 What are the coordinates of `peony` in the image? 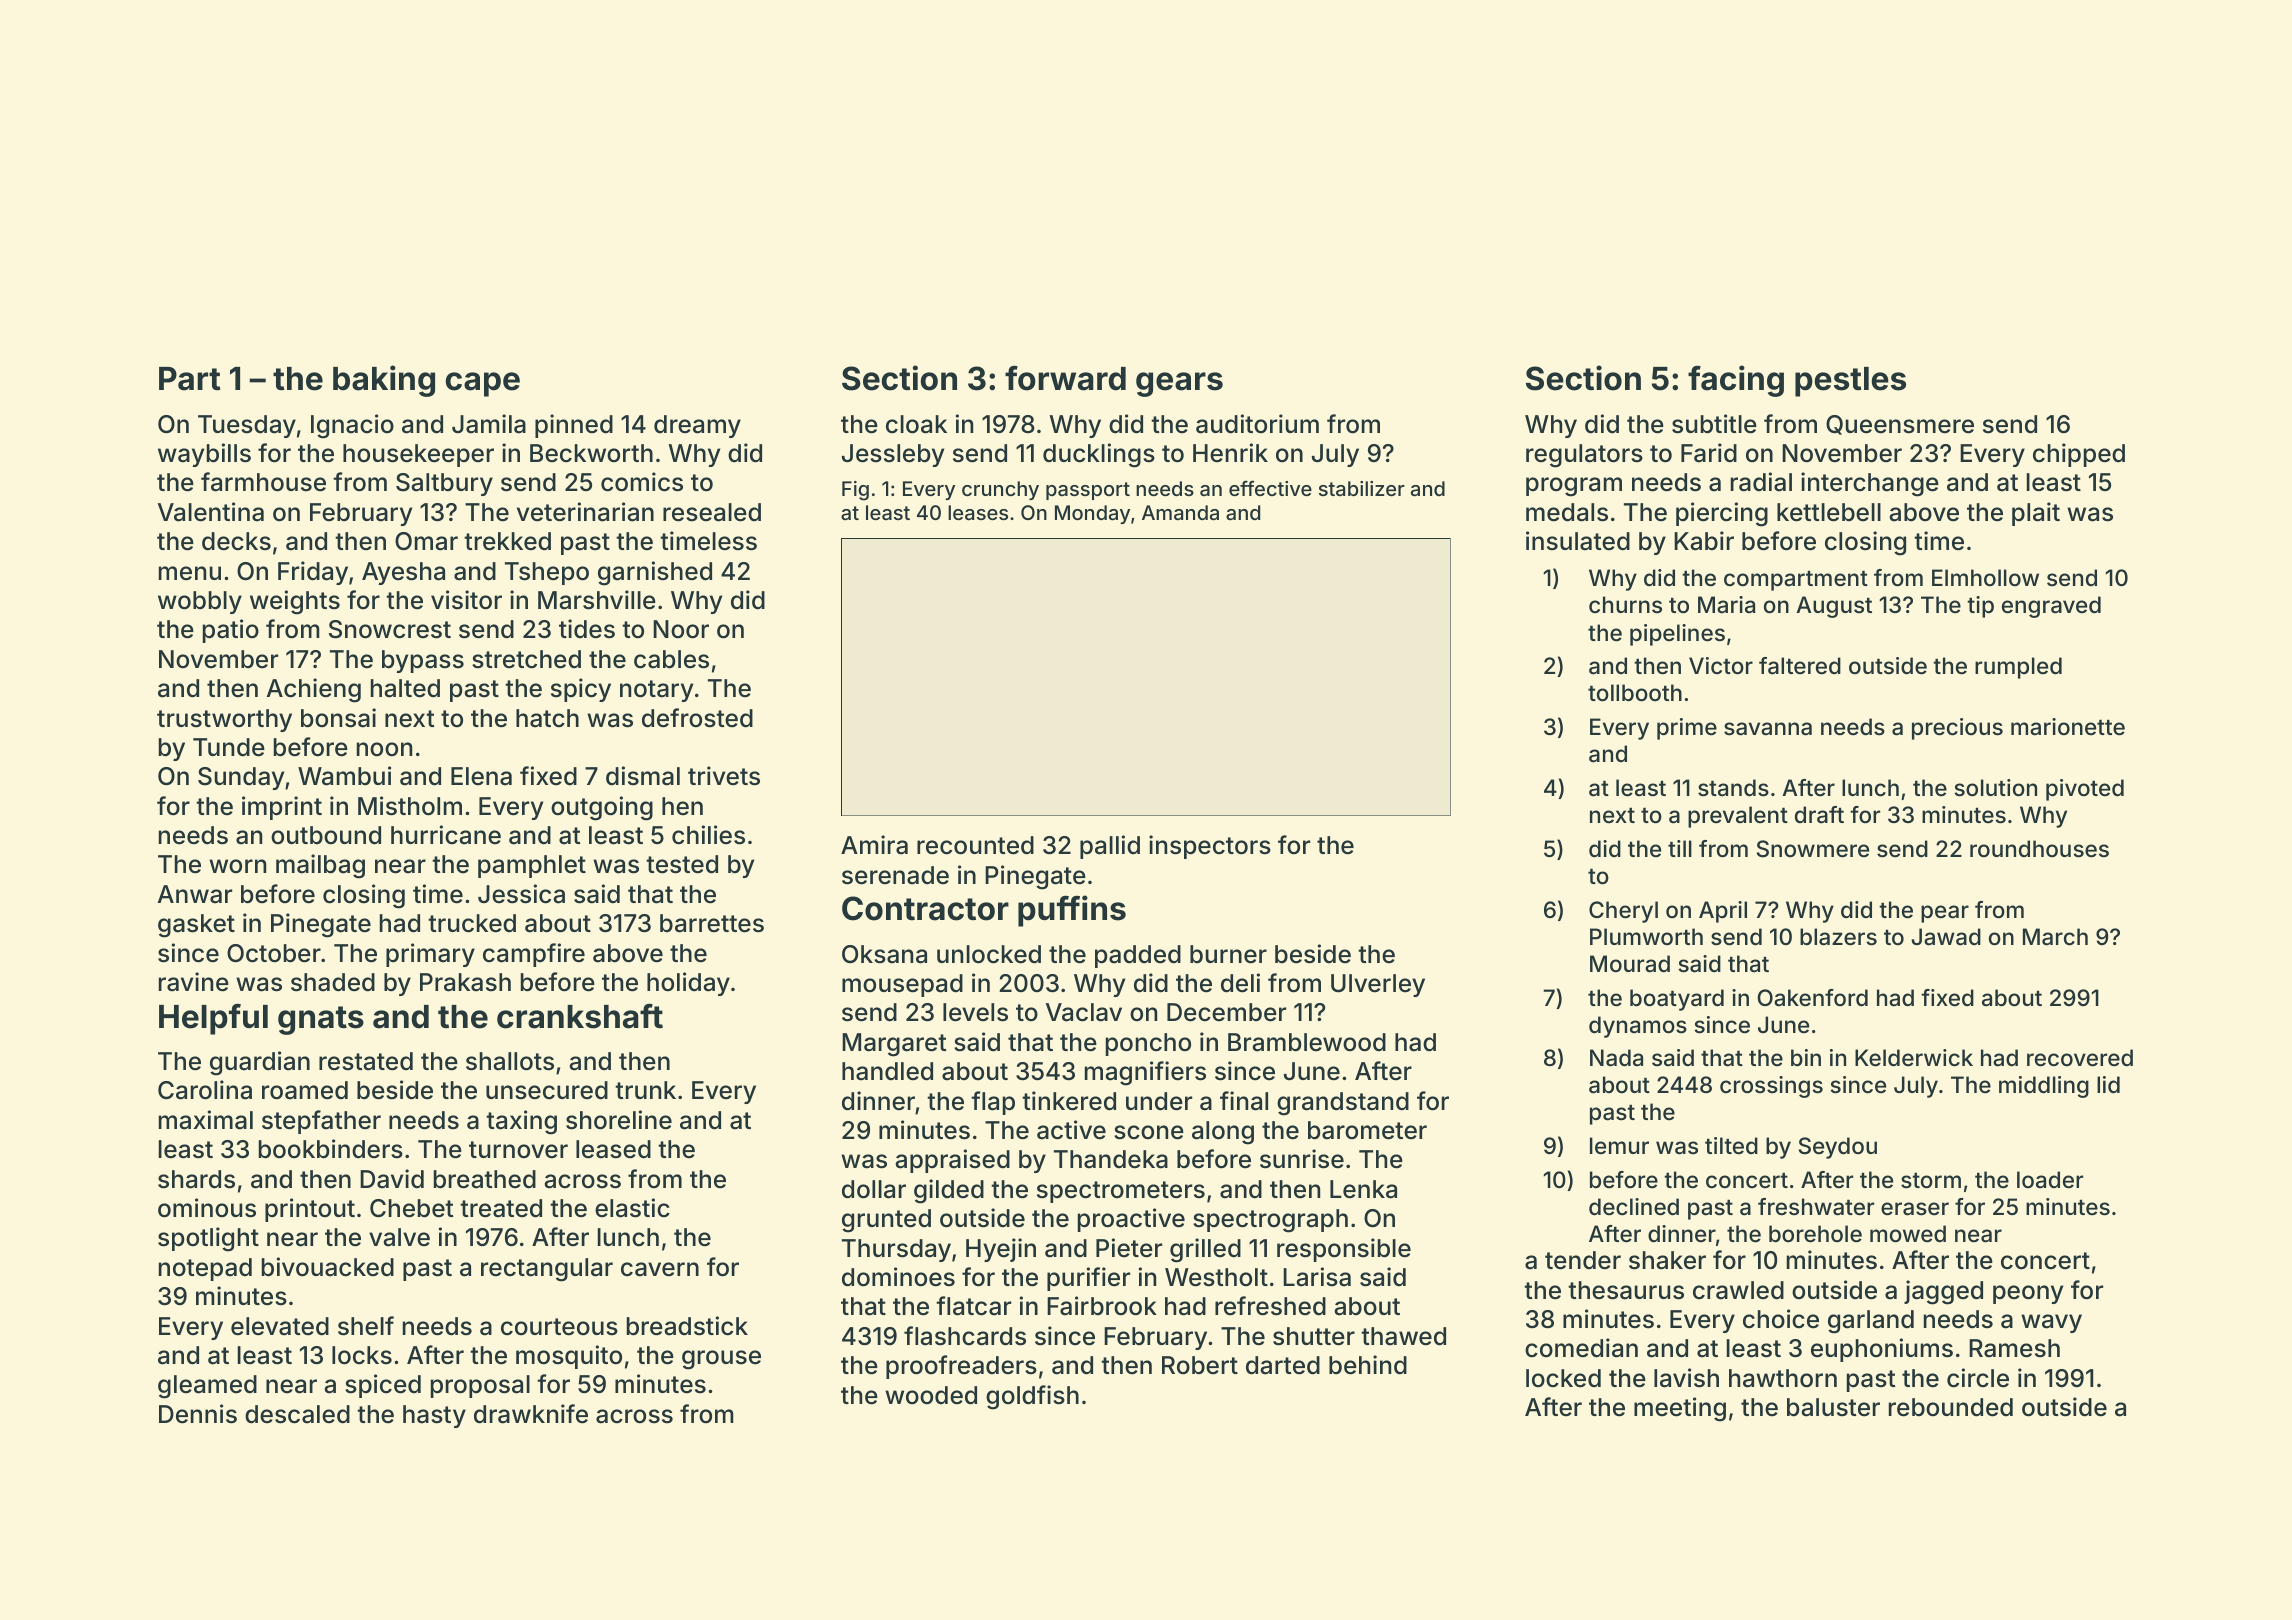 It's located at (2028, 1294).
